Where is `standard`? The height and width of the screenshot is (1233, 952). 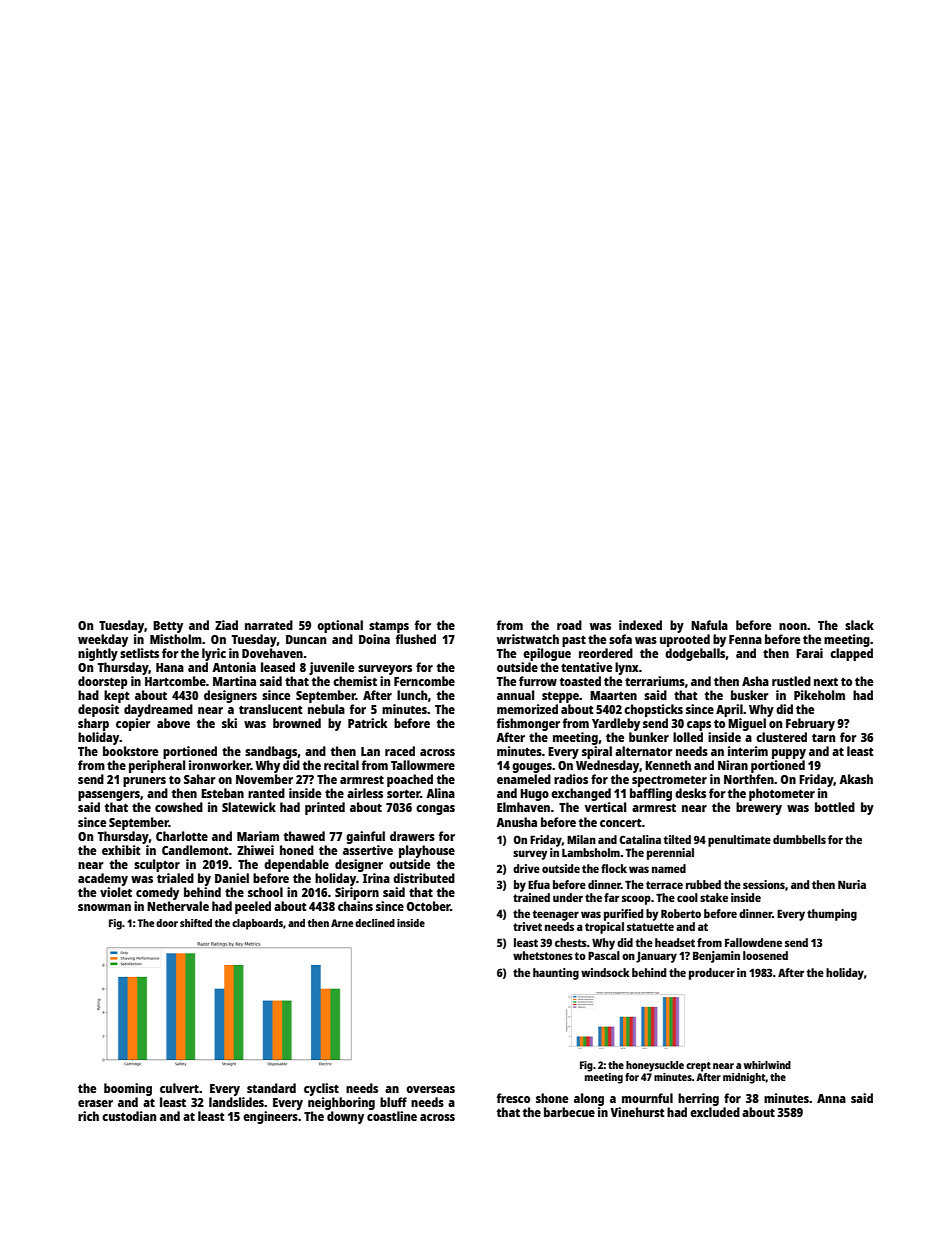 standard is located at coordinates (271, 1088).
